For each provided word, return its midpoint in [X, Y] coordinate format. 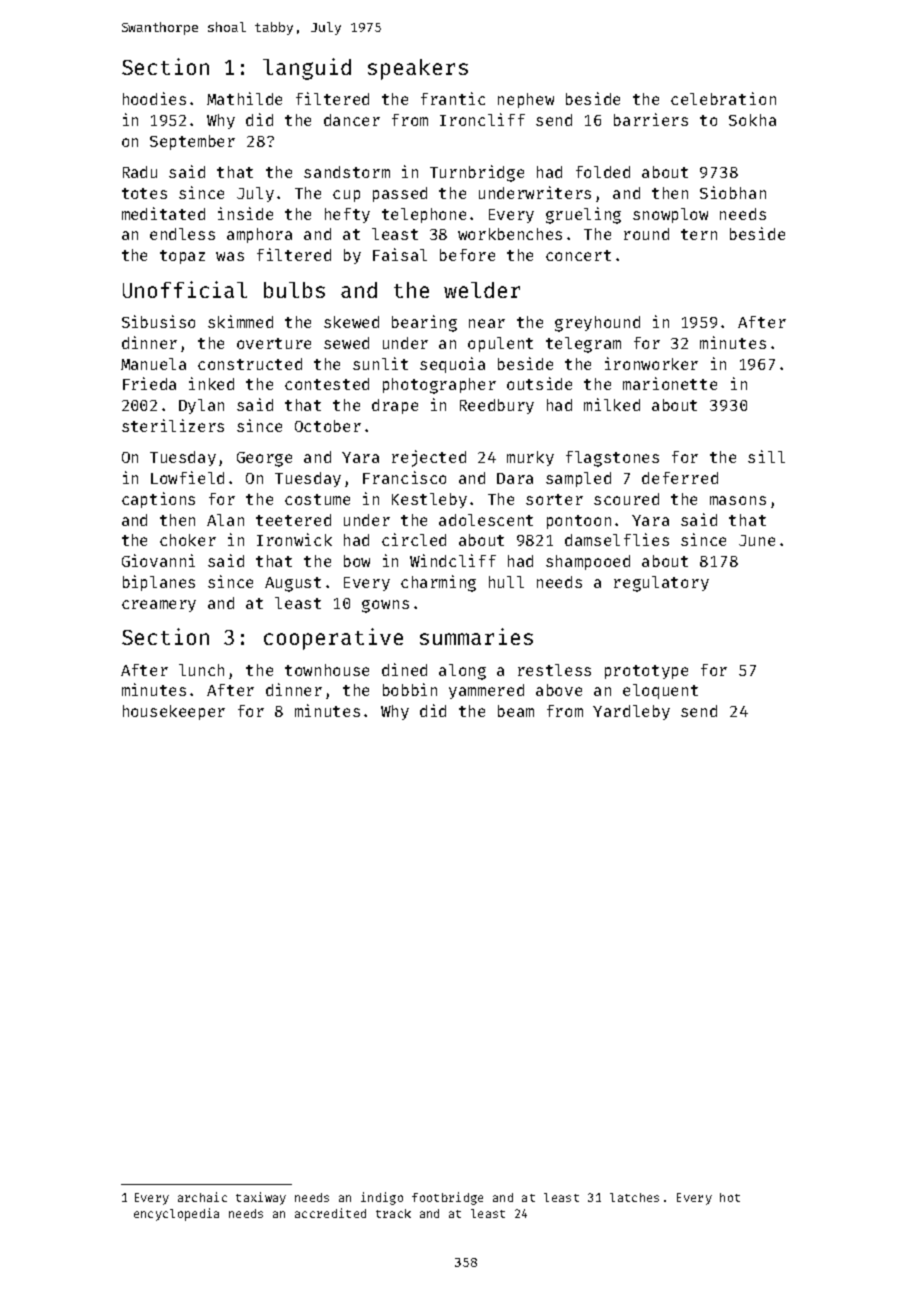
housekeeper [174, 712]
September [192, 142]
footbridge [447, 1198]
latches [634, 1197]
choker [188, 540]
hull [506, 582]
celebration [723, 98]
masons [738, 500]
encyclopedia [176, 1214]
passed [400, 194]
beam [516, 711]
